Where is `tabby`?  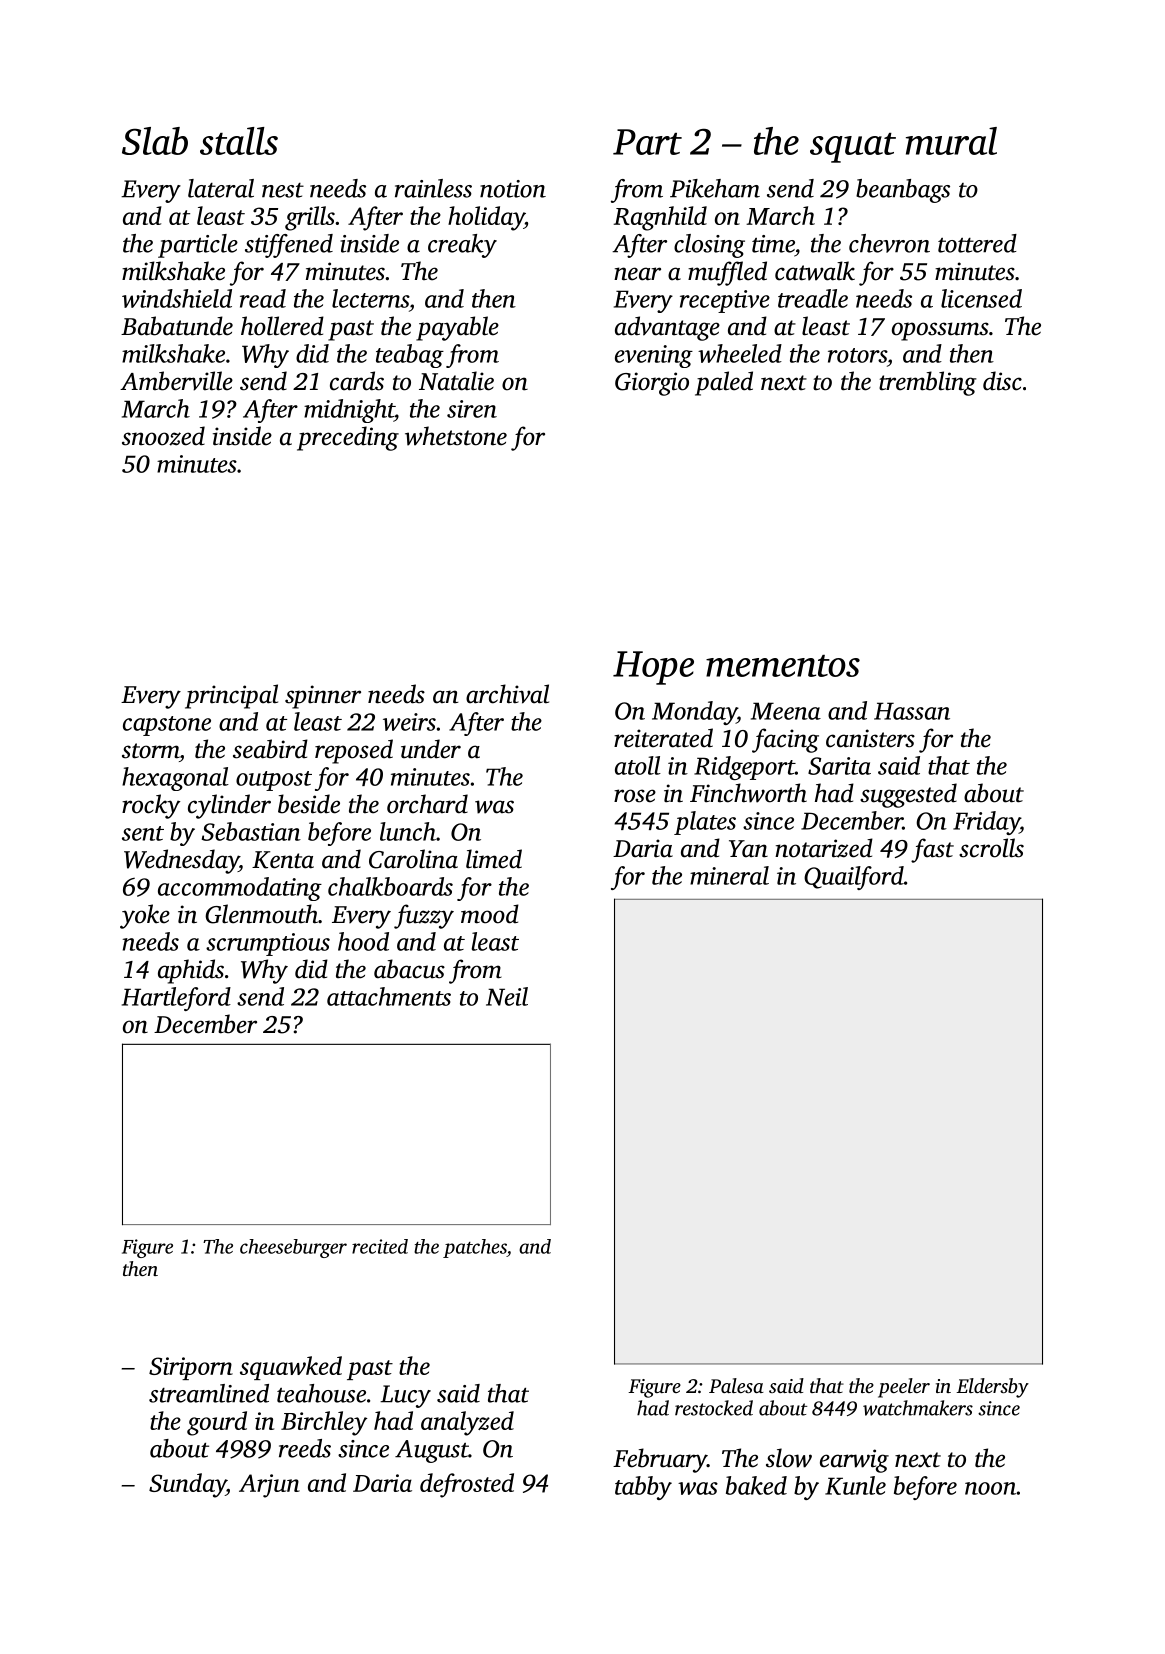 tabby is located at coordinates (643, 1488).
